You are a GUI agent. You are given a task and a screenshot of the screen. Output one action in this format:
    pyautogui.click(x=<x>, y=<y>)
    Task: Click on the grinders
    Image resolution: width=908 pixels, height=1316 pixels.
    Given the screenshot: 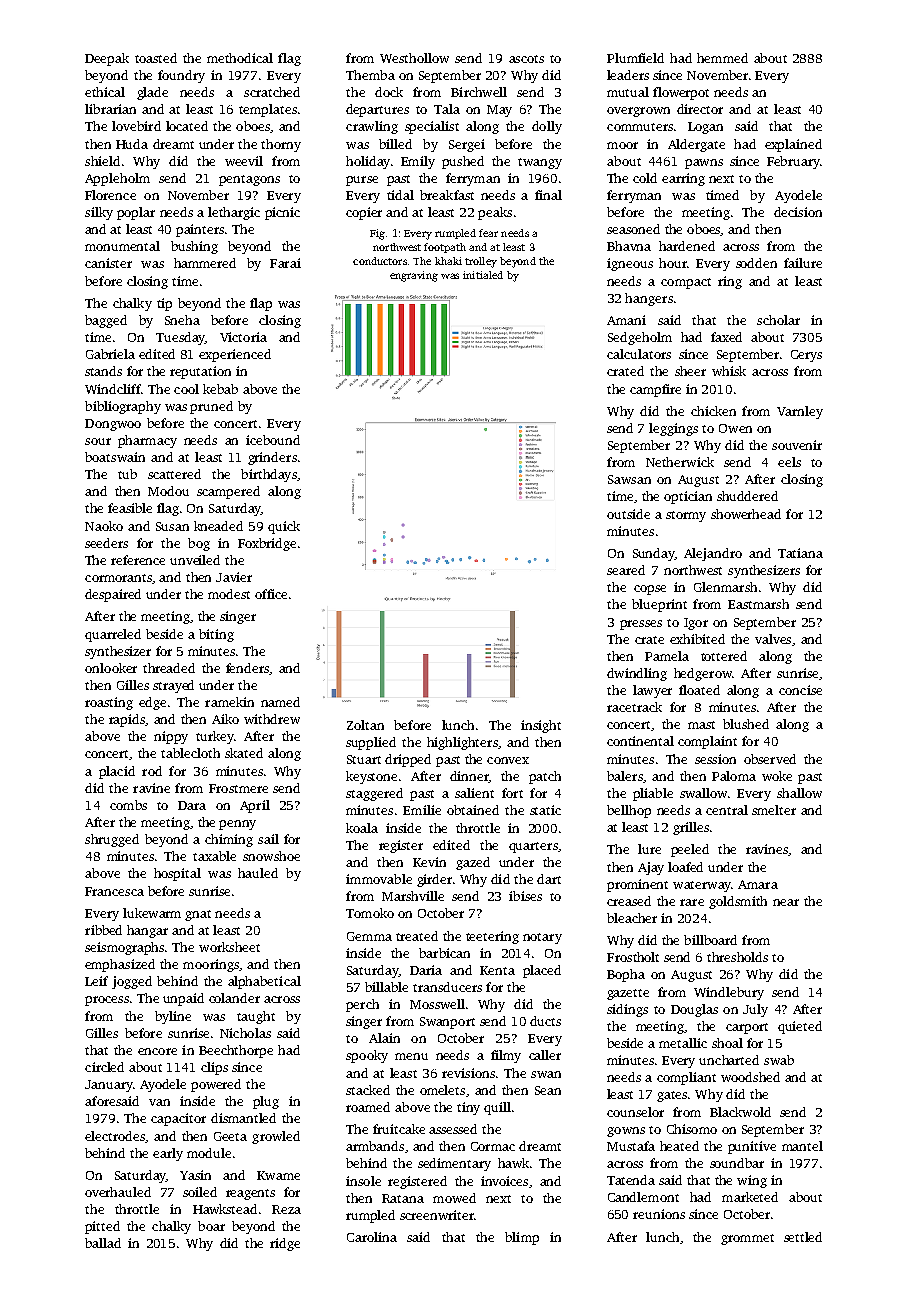 What is the action you would take?
    pyautogui.click(x=272, y=458)
